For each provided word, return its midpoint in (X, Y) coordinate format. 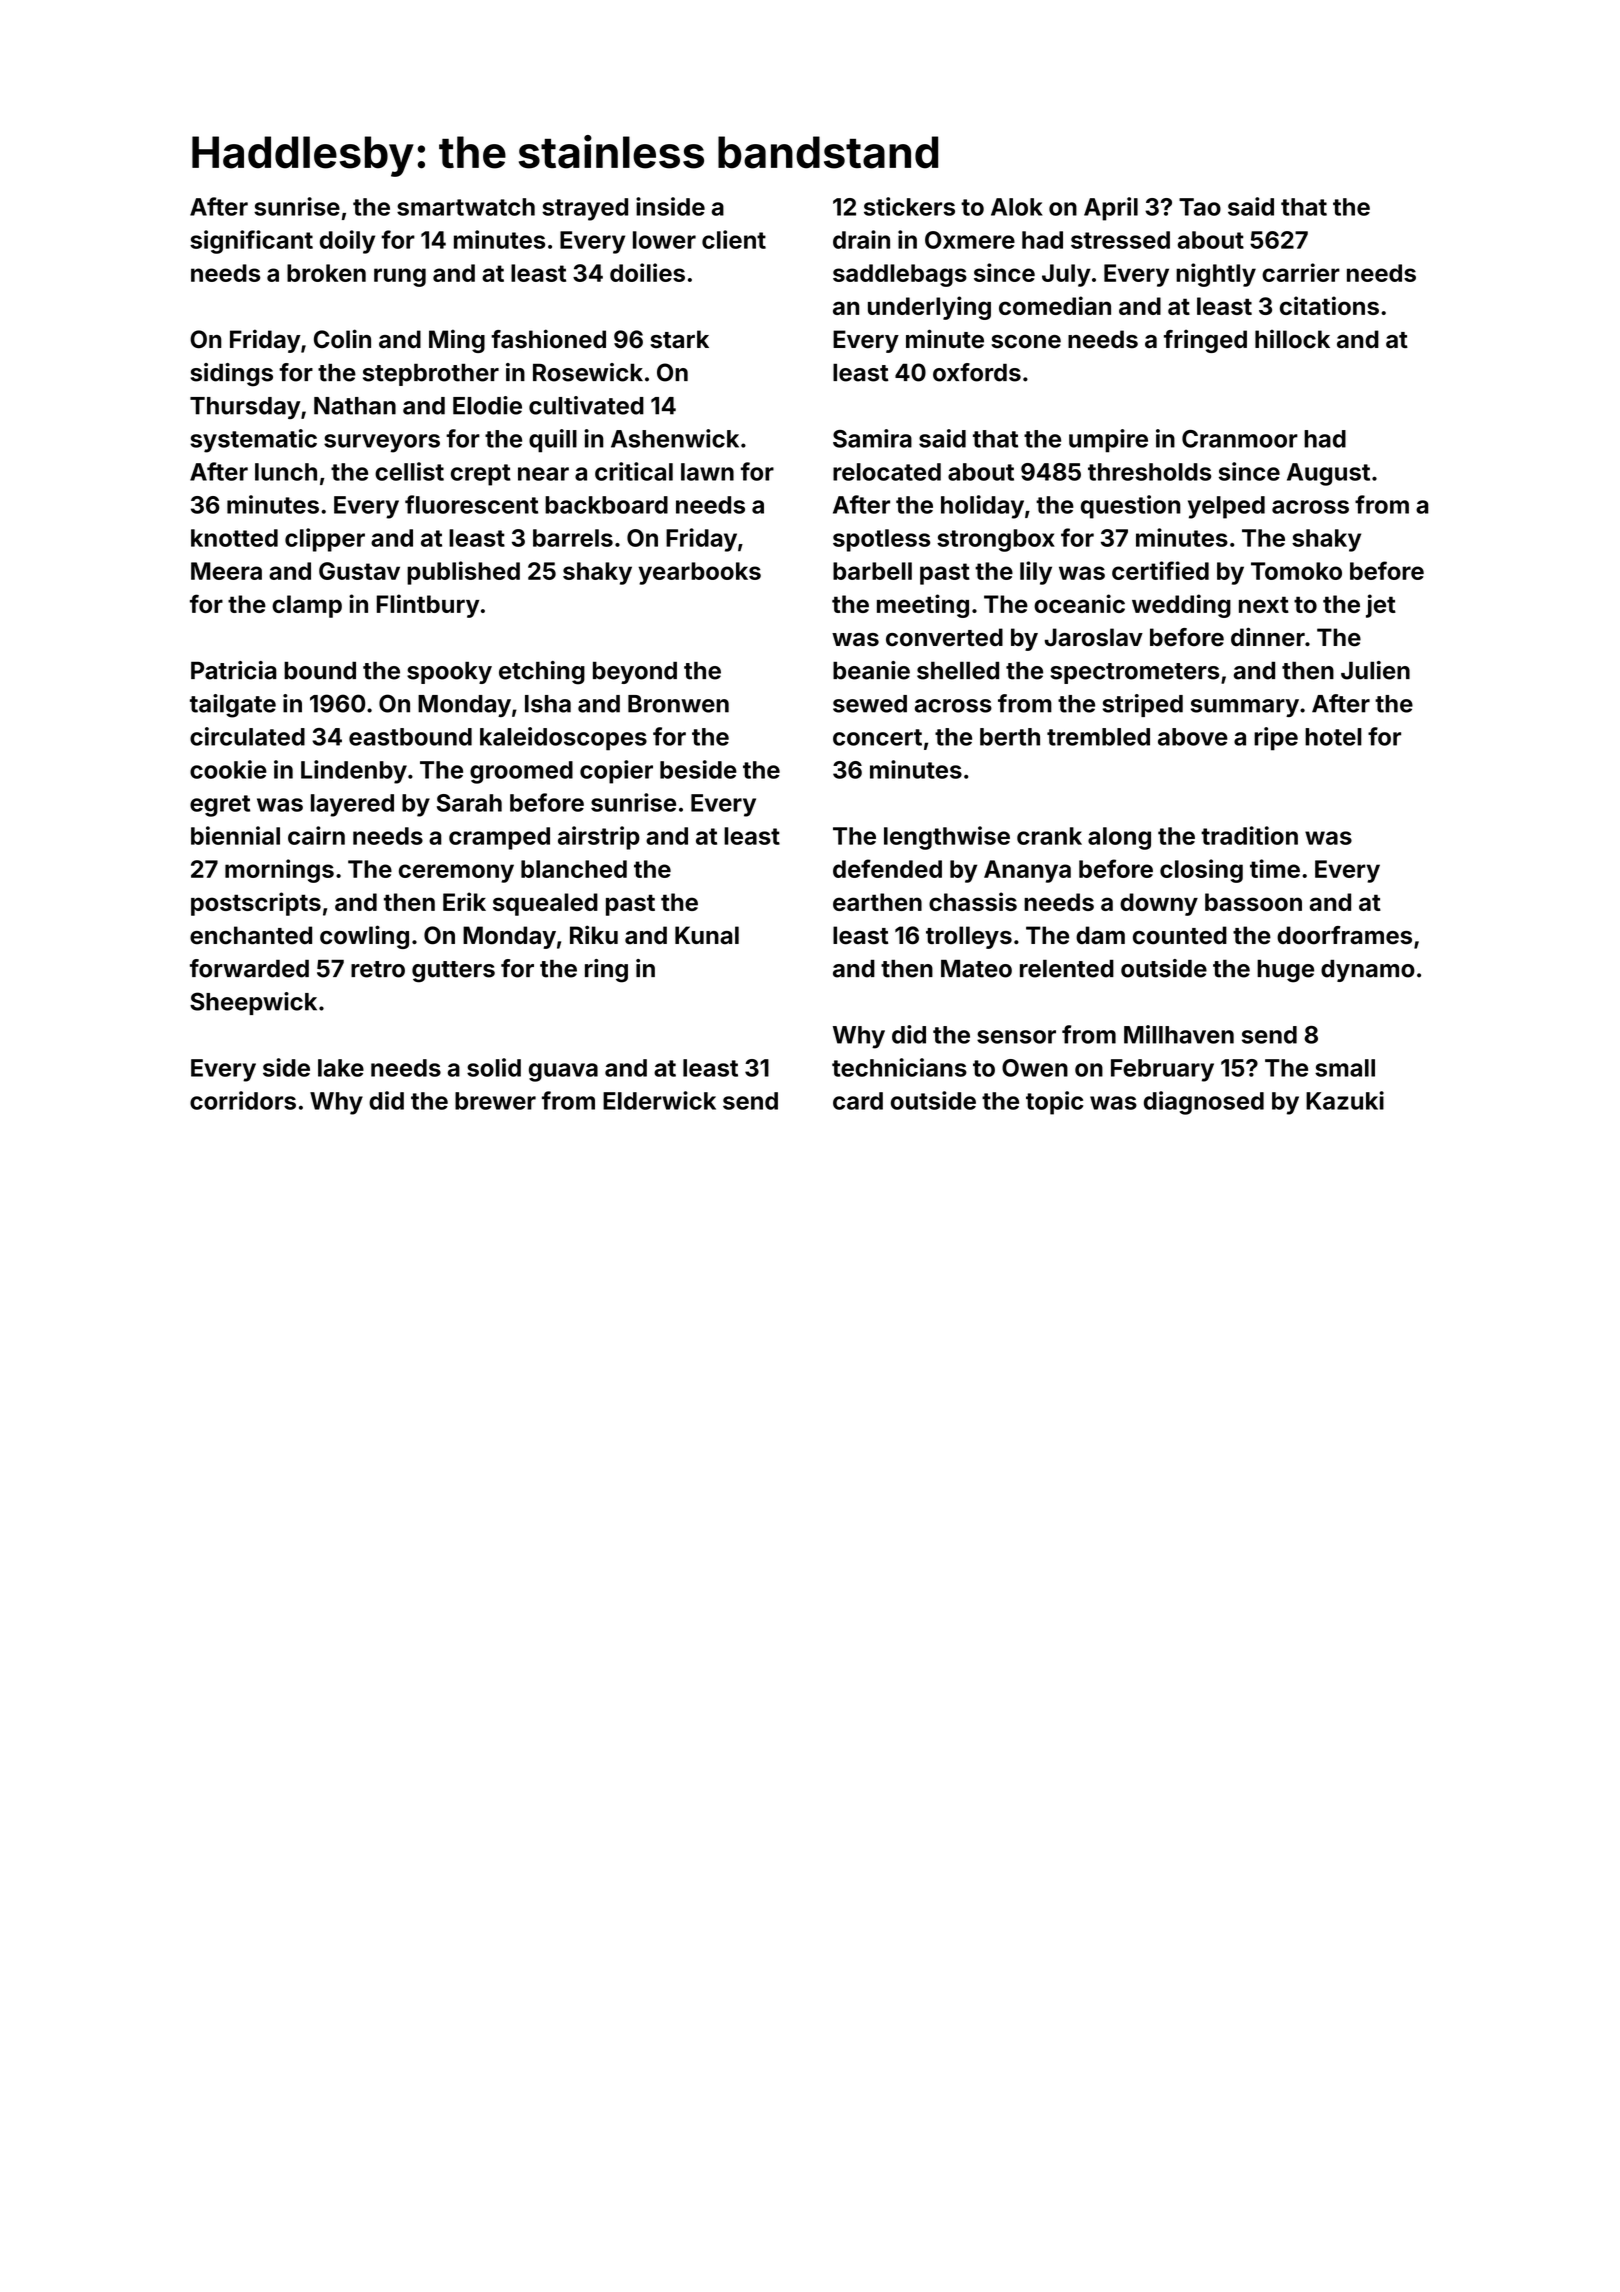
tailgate (233, 706)
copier (616, 772)
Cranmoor (1240, 439)
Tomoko (1296, 571)
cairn (316, 835)
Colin (342, 339)
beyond (635, 673)
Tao (1200, 207)
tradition (1249, 835)
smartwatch (466, 207)
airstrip (599, 838)
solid (494, 1067)
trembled (1098, 737)
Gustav (359, 571)
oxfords (977, 372)
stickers (909, 206)
